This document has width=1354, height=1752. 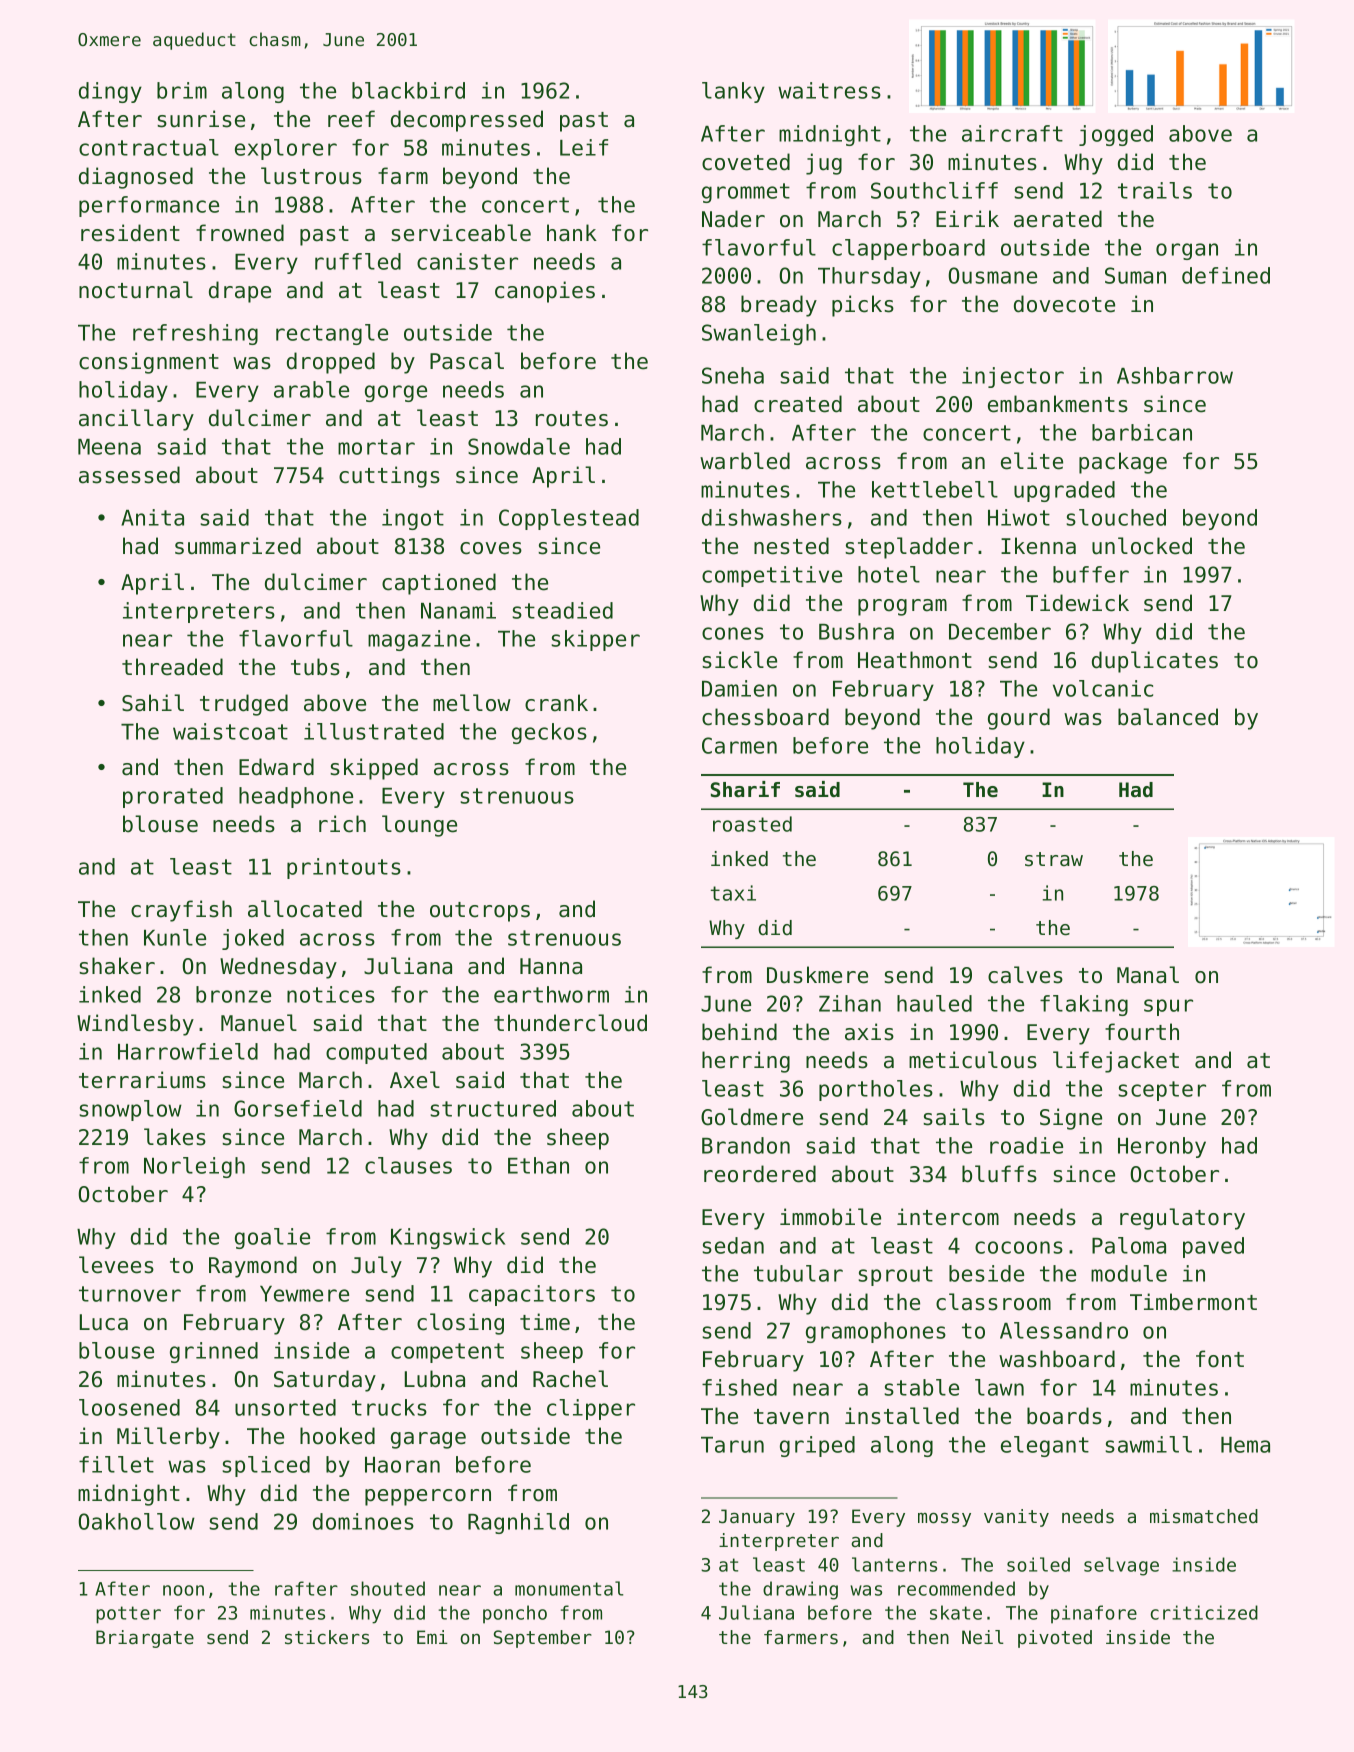 I want to click on aircraft, so click(x=1012, y=133).
